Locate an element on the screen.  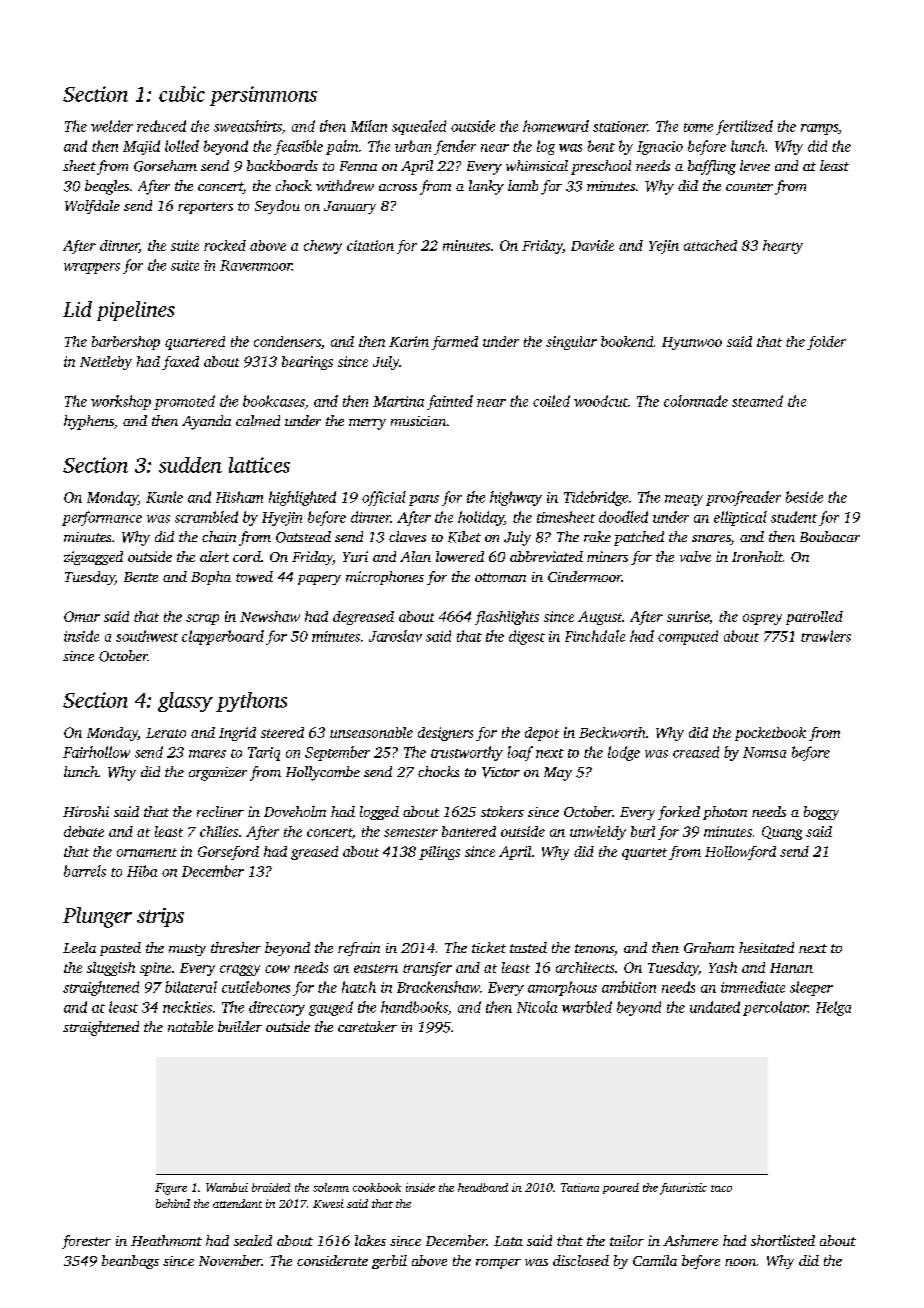
Helga is located at coordinates (833, 1008).
